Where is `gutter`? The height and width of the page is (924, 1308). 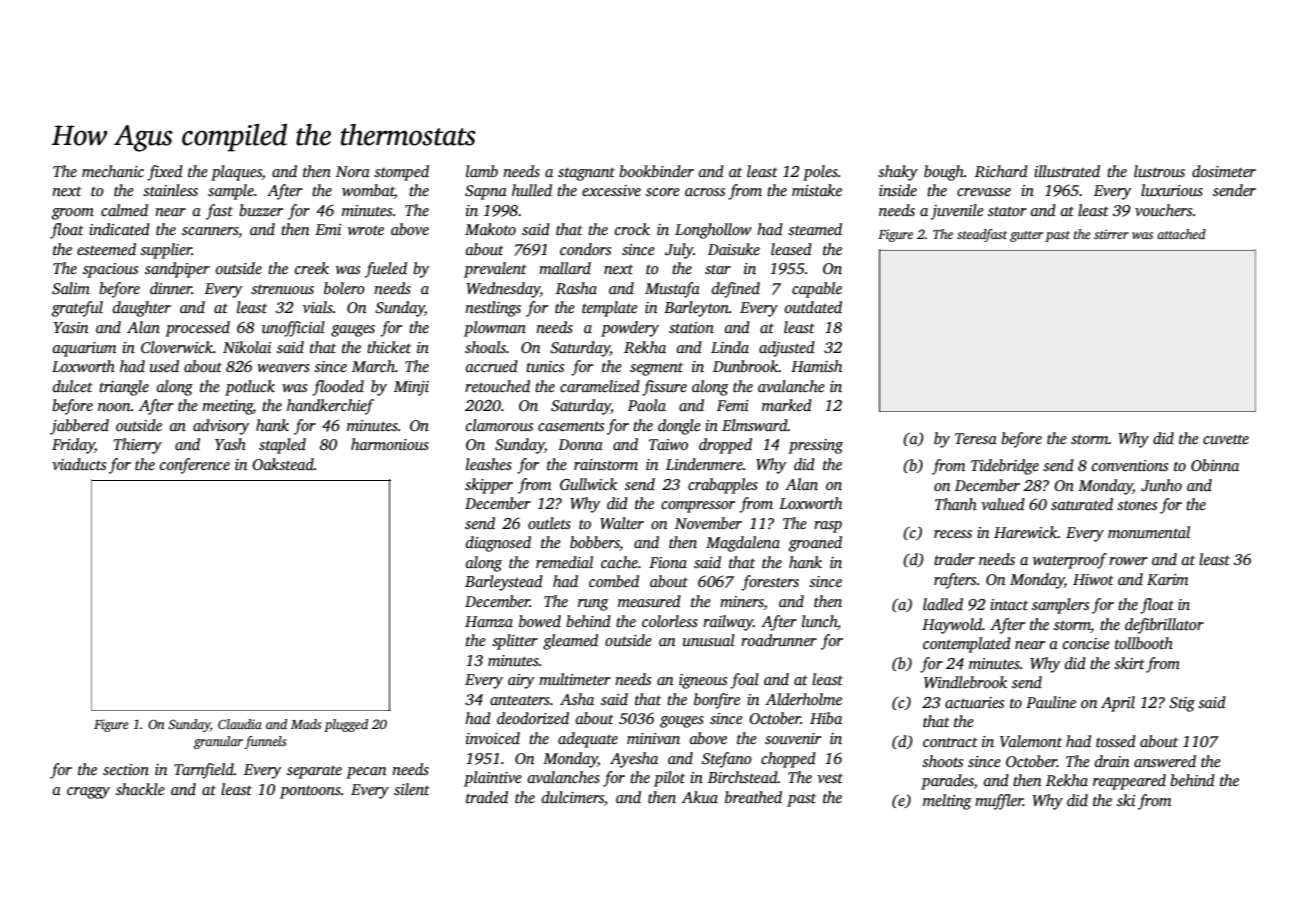
gutter is located at coordinates (1026, 236).
